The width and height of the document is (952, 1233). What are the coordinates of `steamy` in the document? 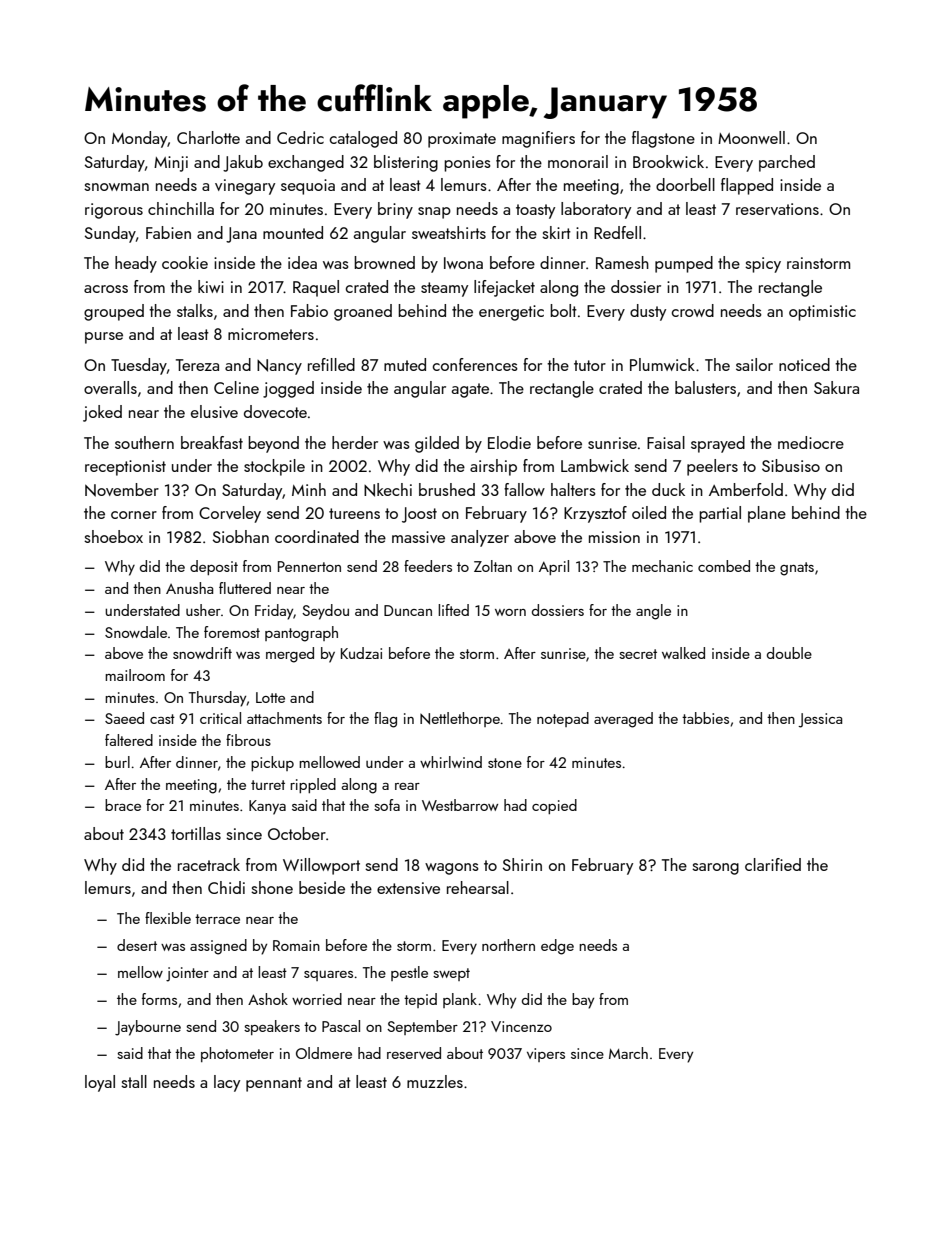 It's located at (444, 289).
